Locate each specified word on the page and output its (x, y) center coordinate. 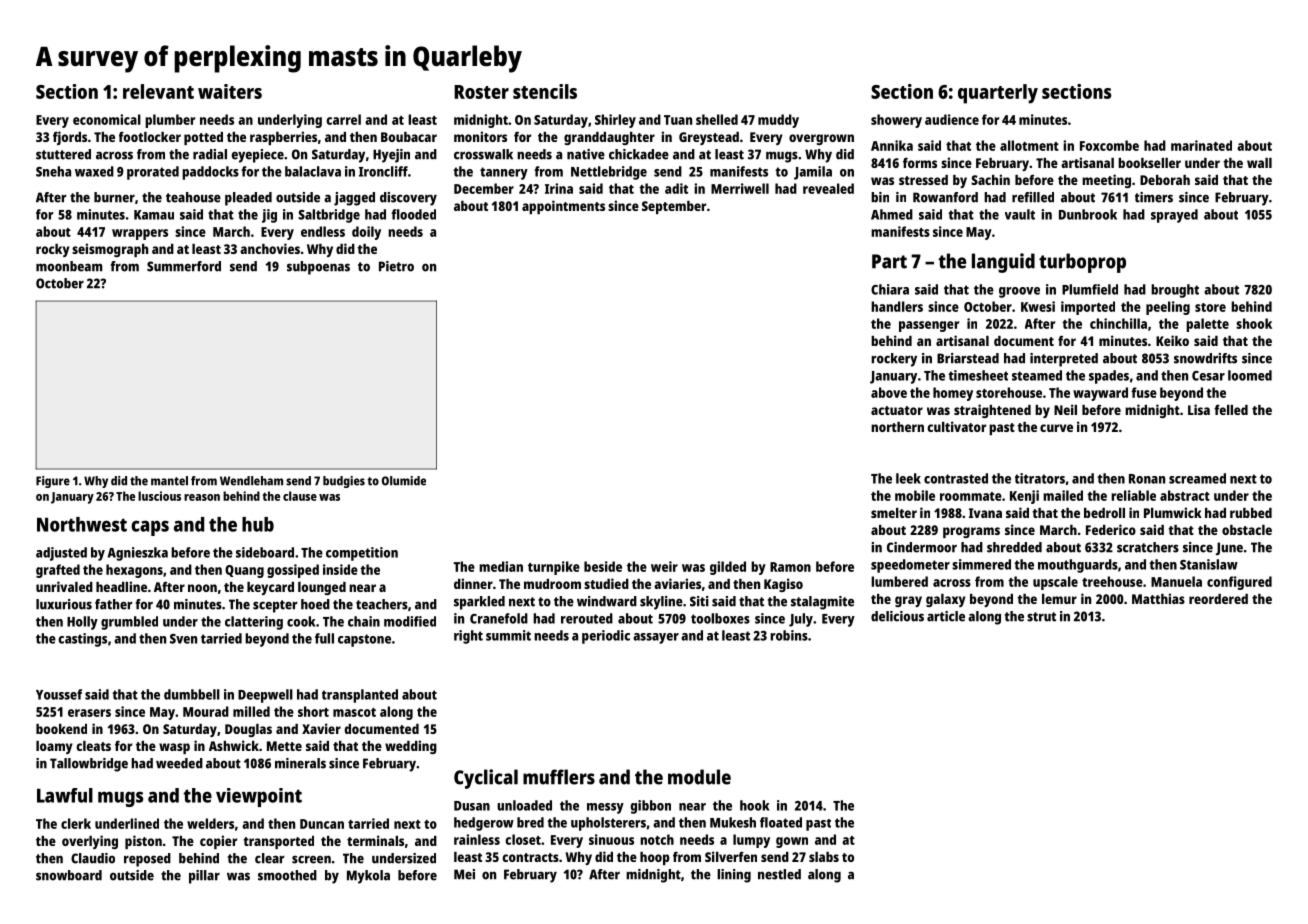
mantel (169, 481)
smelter (894, 513)
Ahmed (892, 214)
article (946, 616)
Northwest (82, 524)
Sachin (990, 179)
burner (114, 197)
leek (908, 478)
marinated (1201, 145)
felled (1231, 410)
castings (82, 640)
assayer (656, 638)
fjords (70, 138)
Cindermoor (922, 547)
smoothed (287, 875)
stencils (545, 91)
